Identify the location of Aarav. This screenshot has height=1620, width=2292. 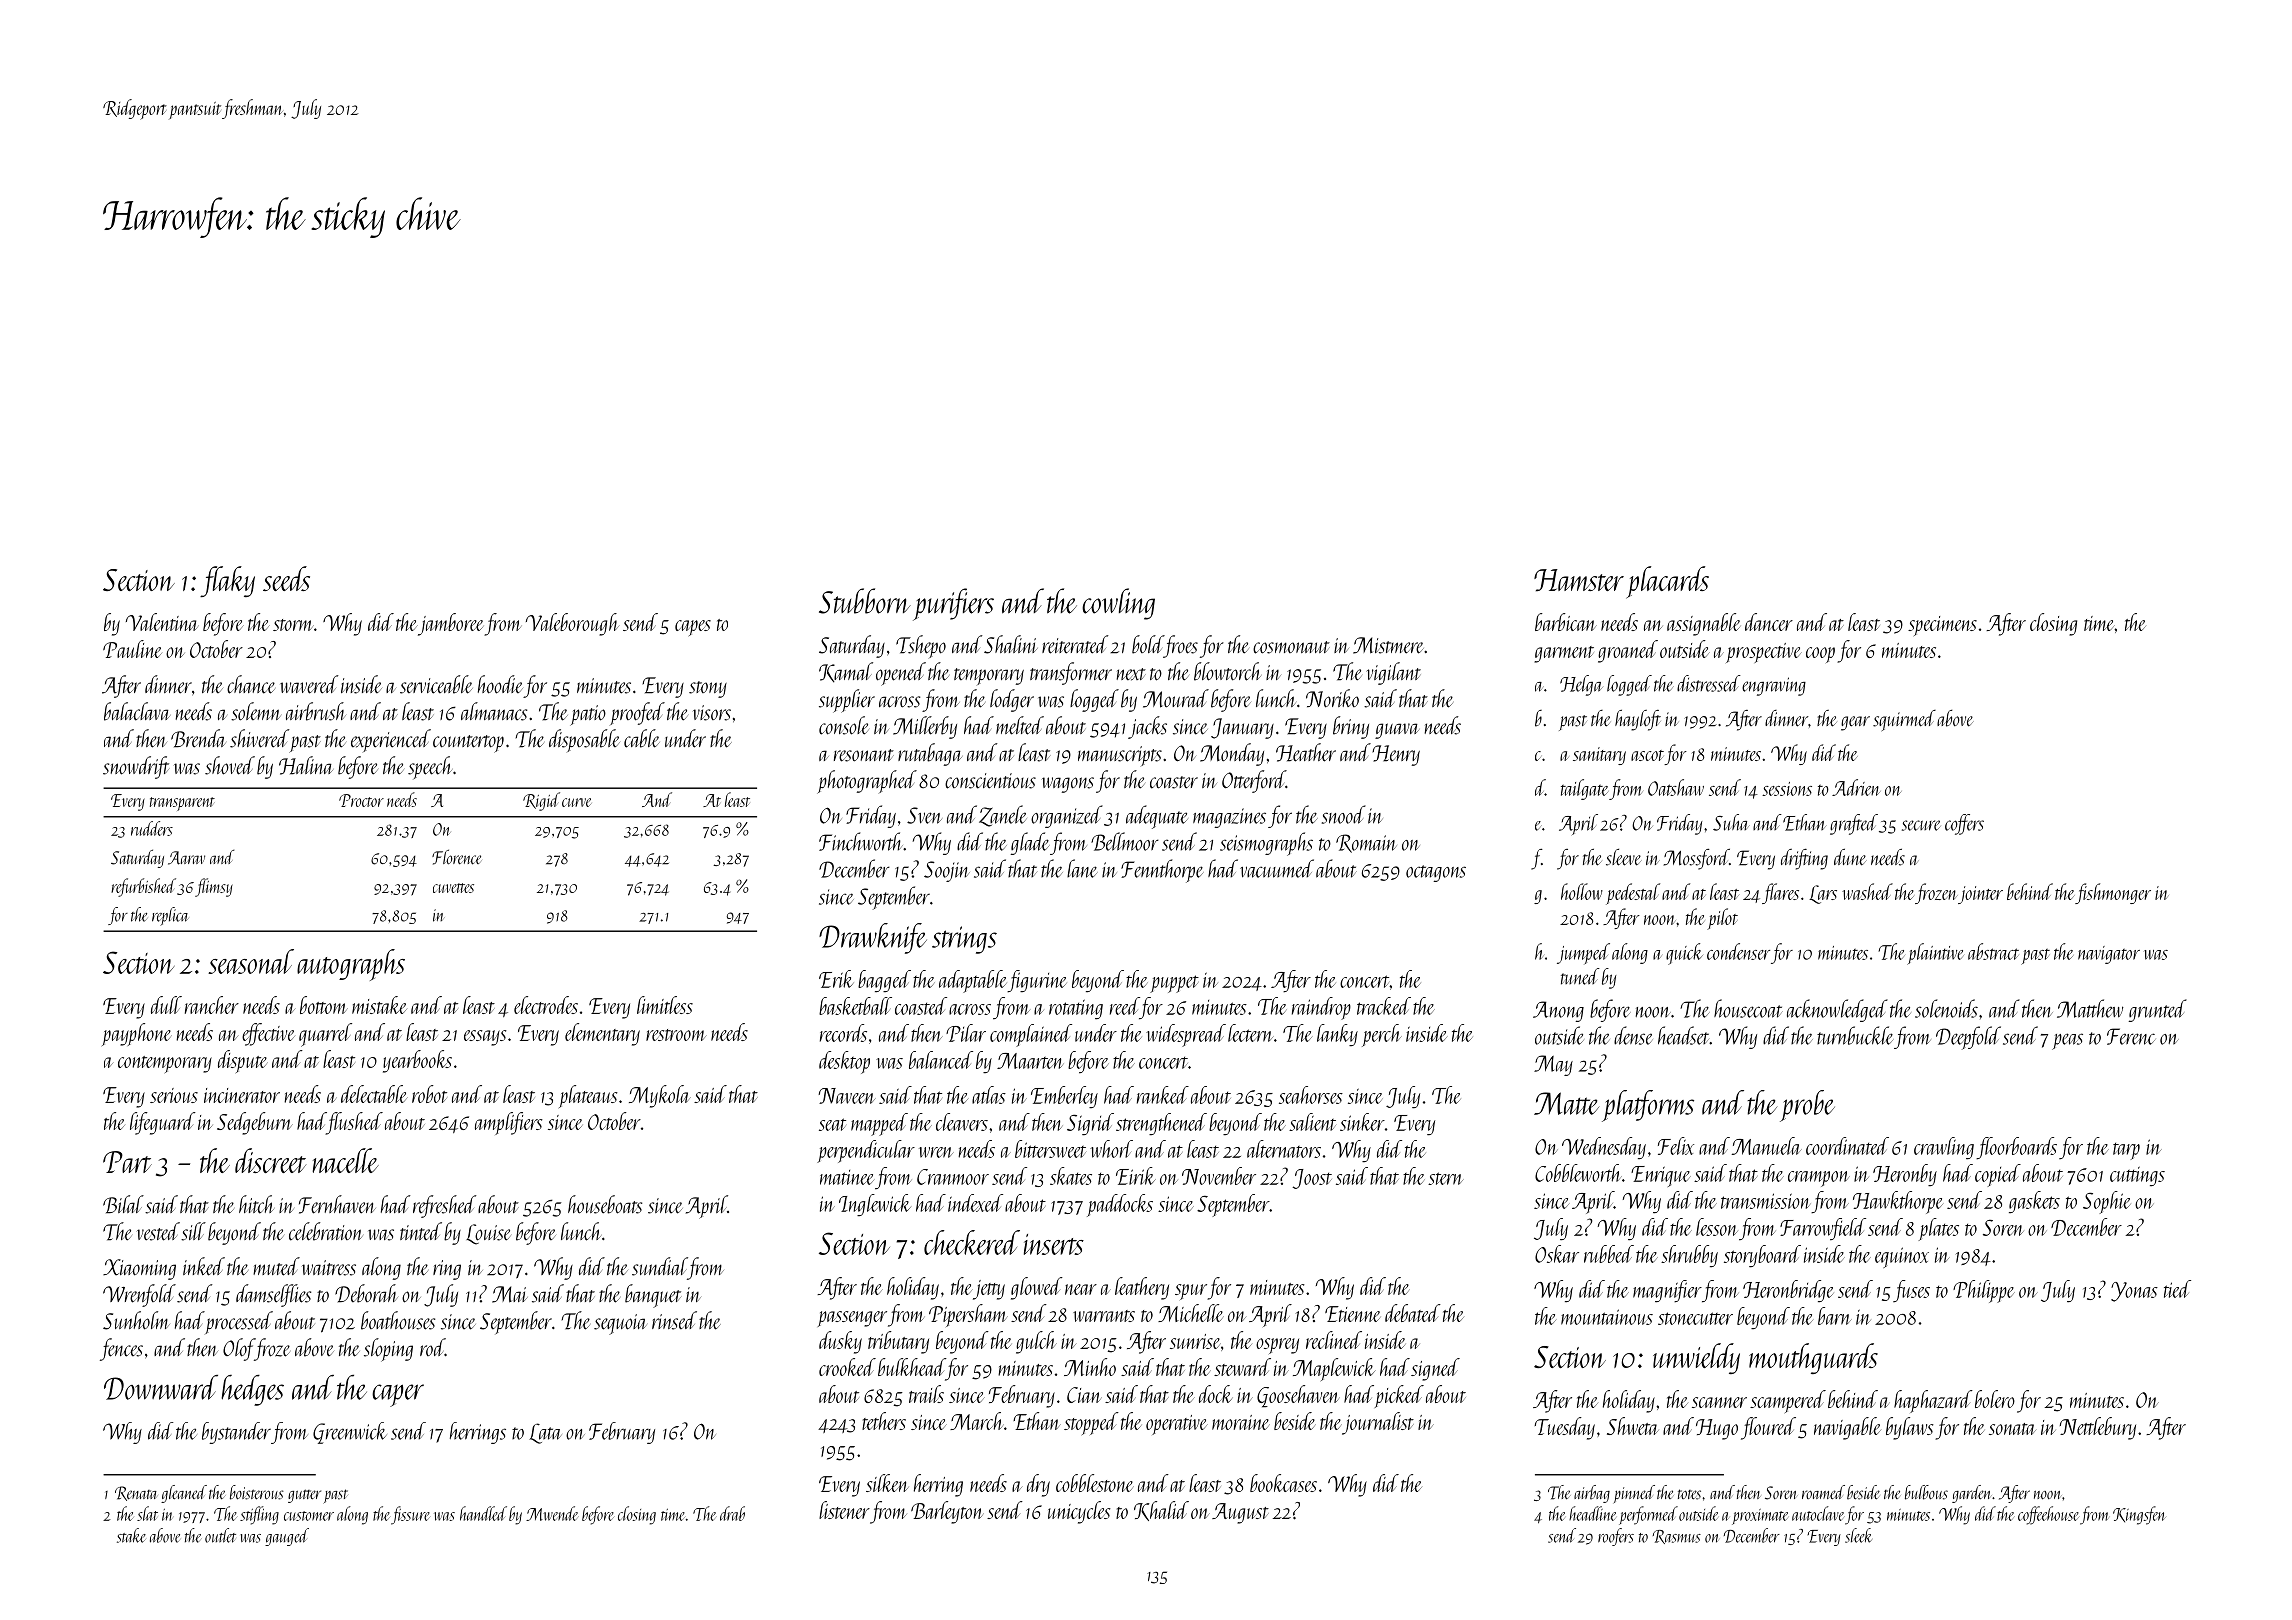
(186, 858).
